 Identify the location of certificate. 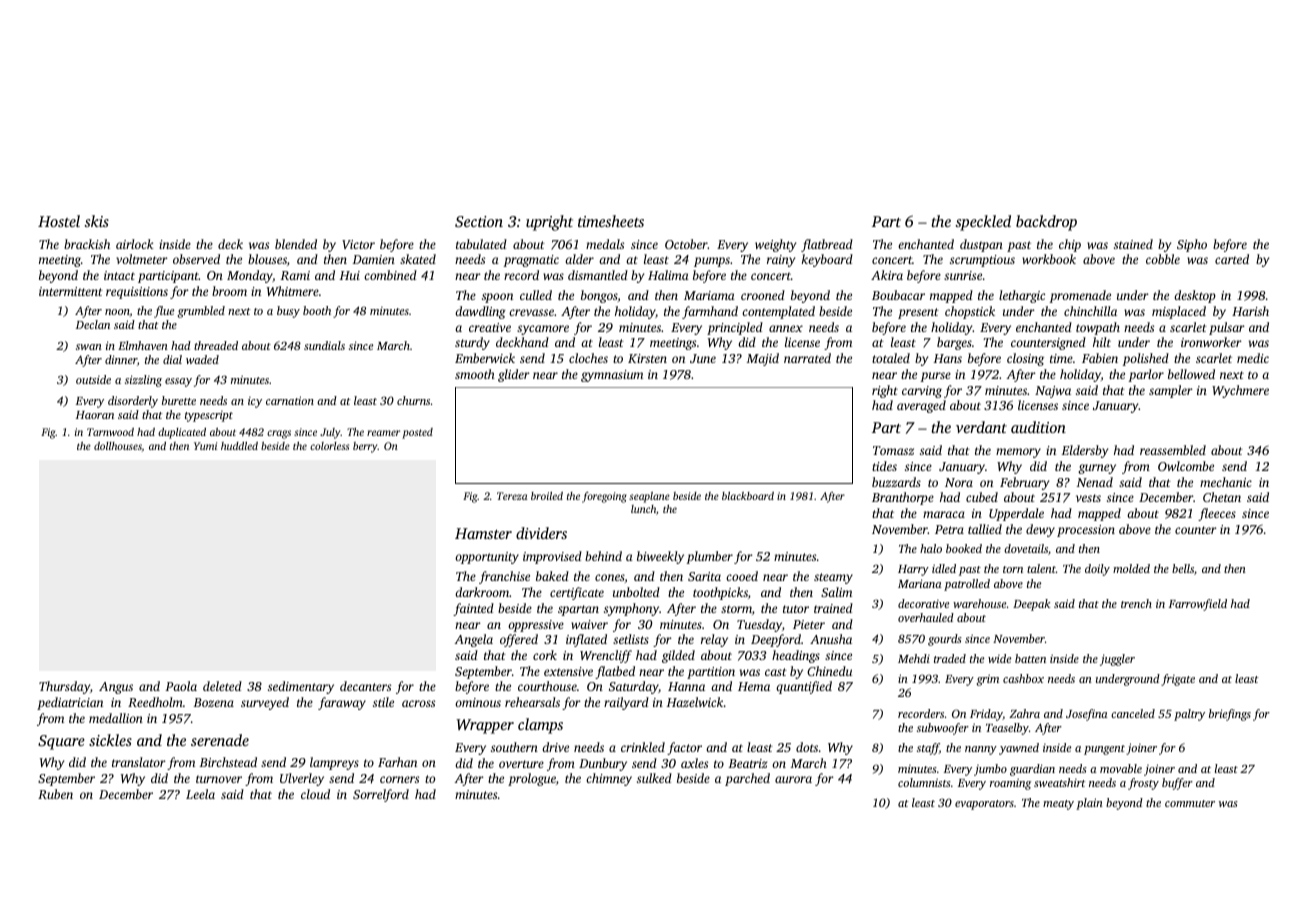
(577, 593).
